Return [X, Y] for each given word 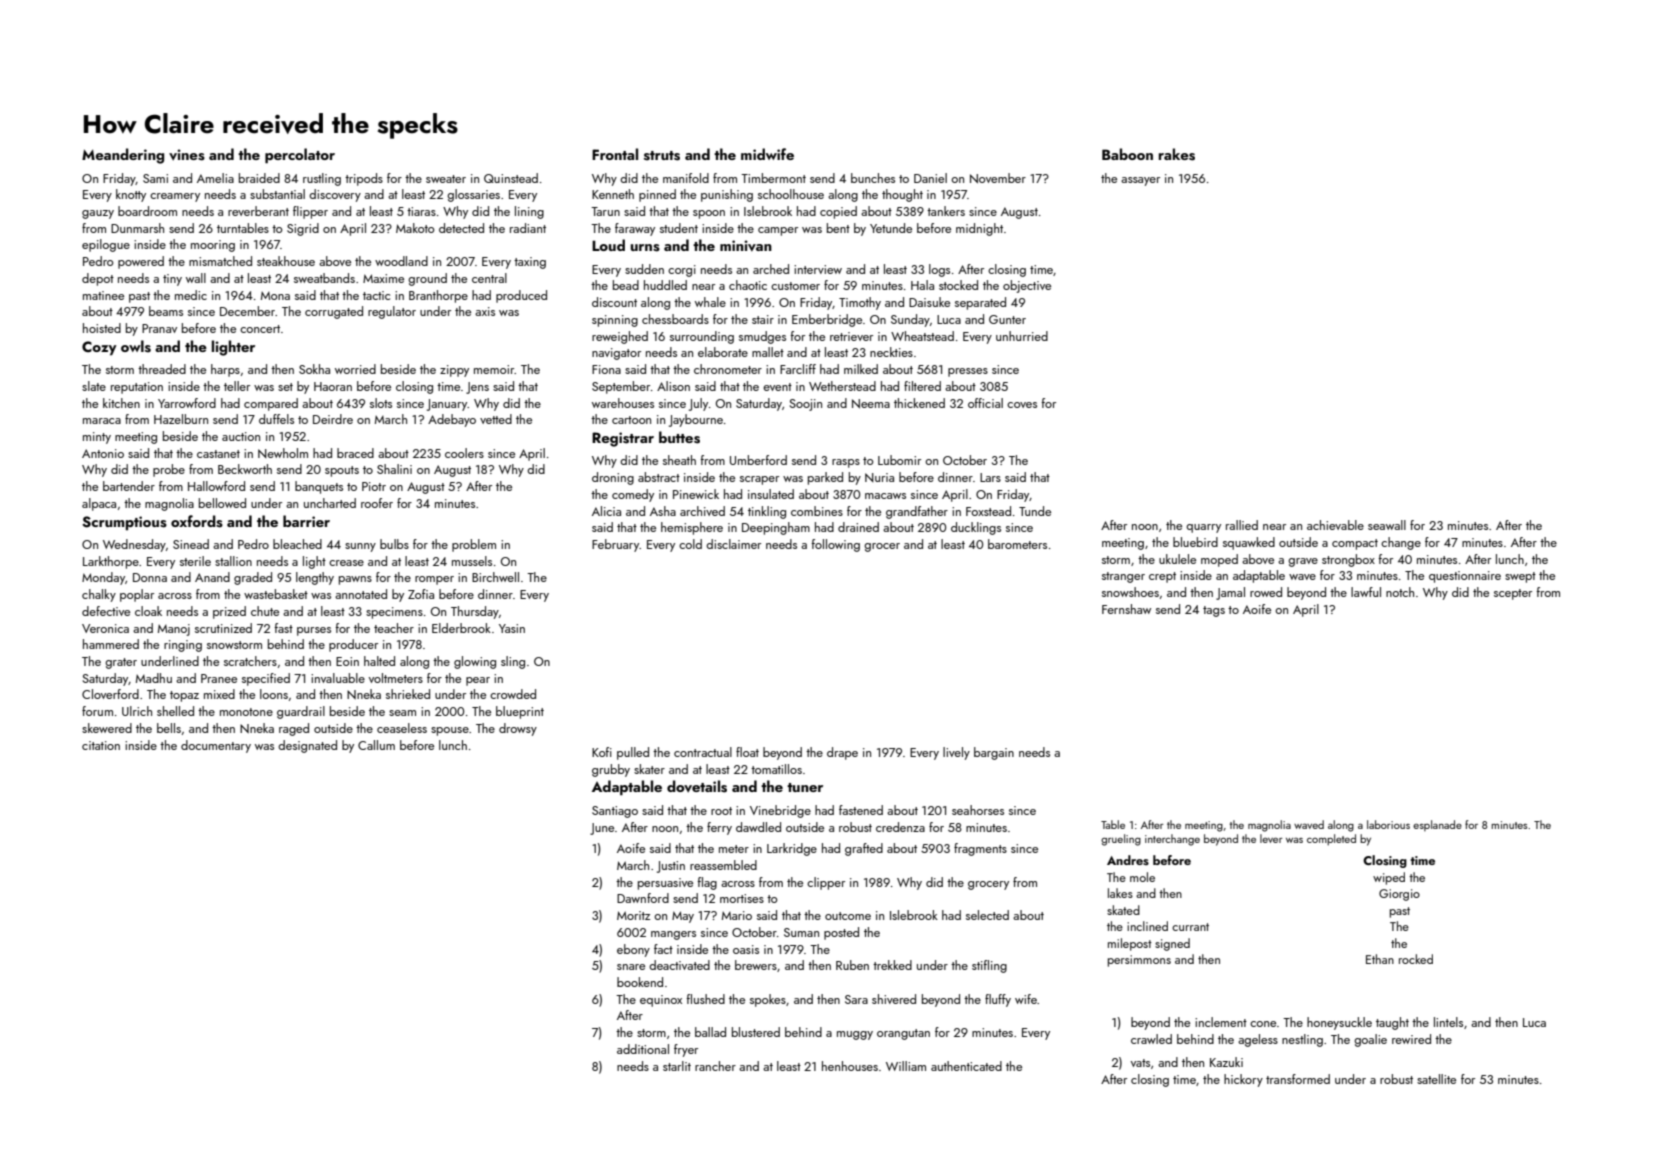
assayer [1140, 181]
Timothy [860, 303]
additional [643, 1049]
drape [842, 753]
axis [485, 311]
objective [1027, 286]
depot [98, 279]
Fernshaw [1126, 609]
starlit [677, 1066]
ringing [183, 646]
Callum [376, 745]
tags [1214, 611]
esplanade [1437, 825]
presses [968, 372]
